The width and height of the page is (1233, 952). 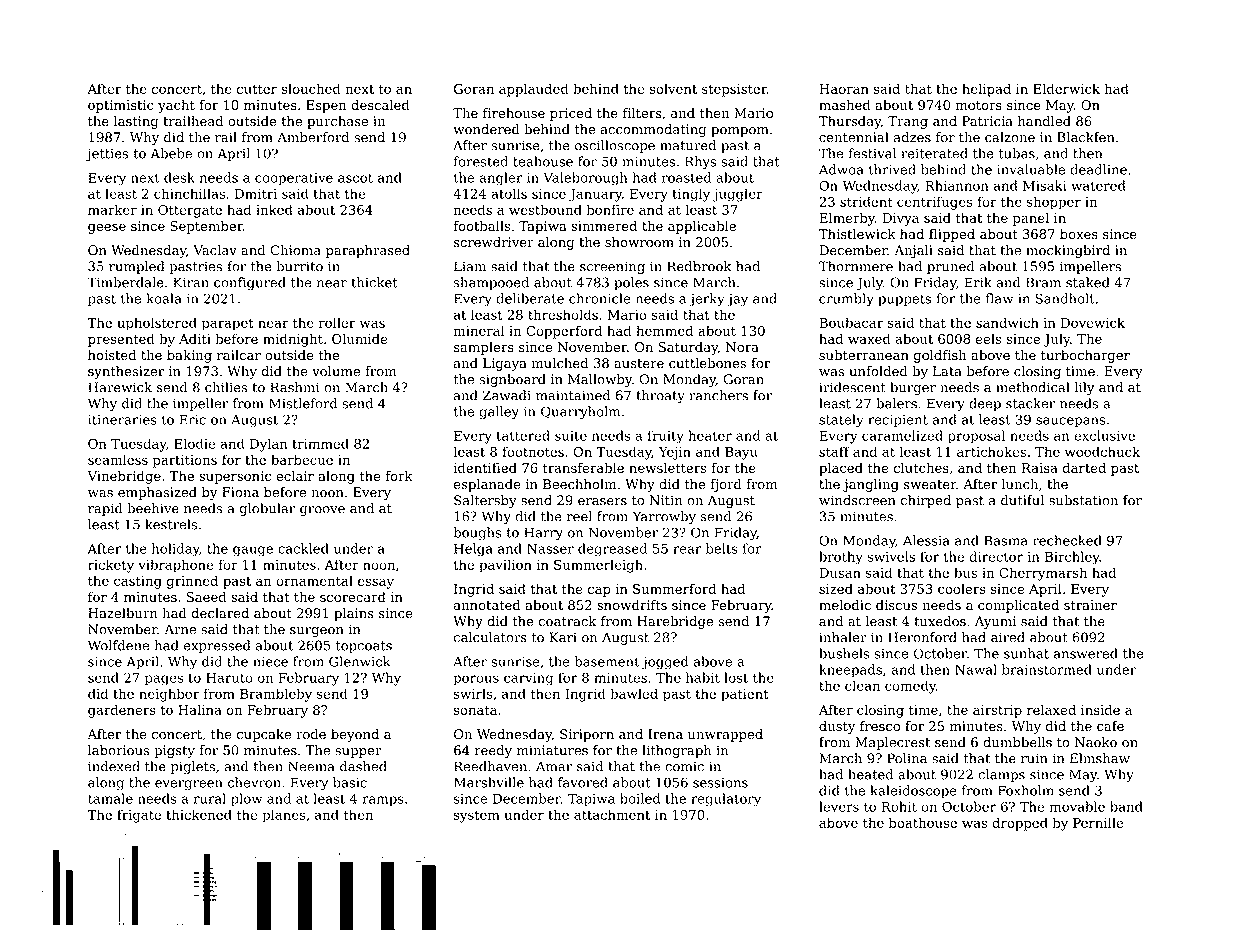 I want to click on Halina, so click(x=200, y=709).
